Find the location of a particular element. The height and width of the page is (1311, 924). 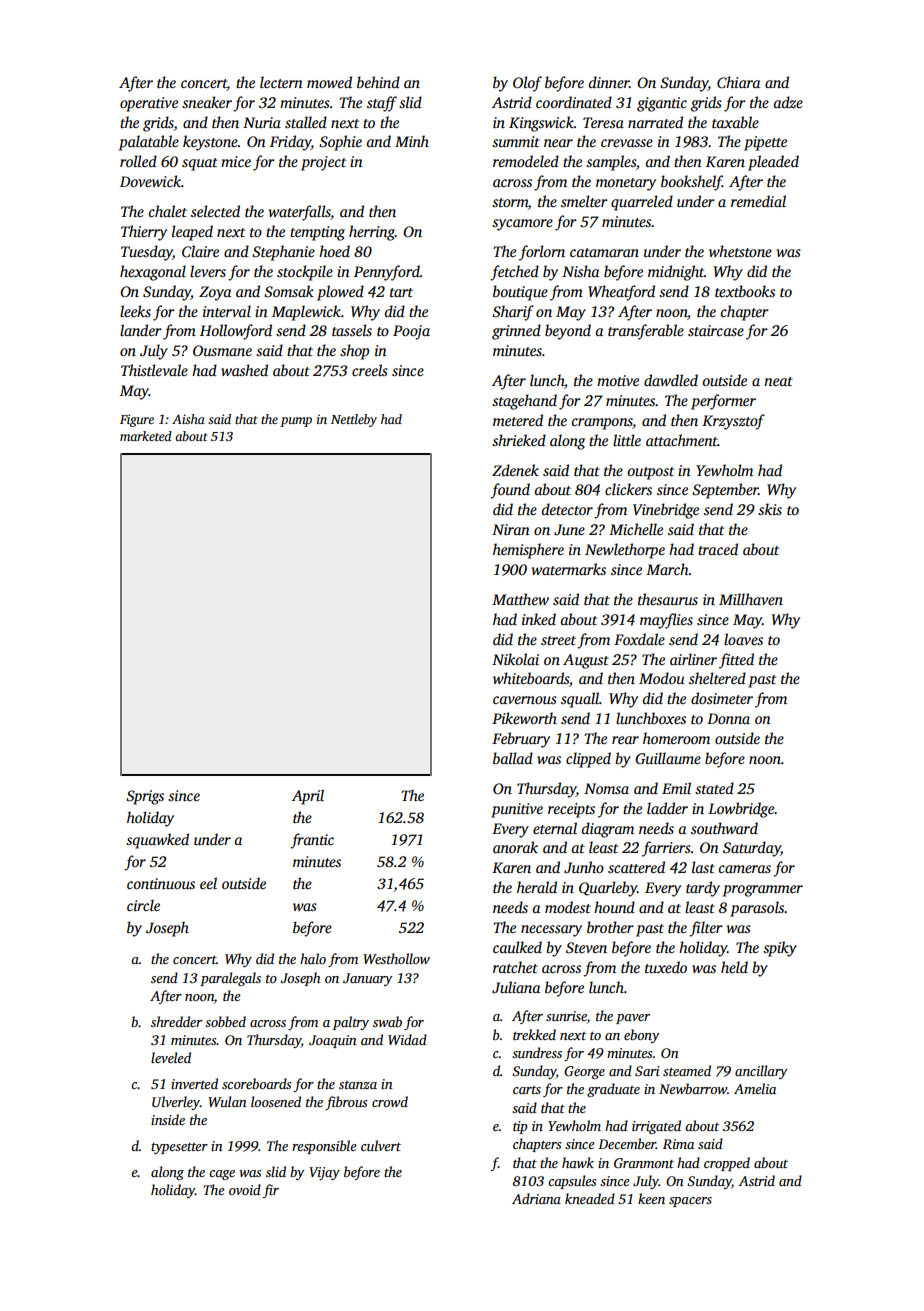

pump is located at coordinates (296, 422).
